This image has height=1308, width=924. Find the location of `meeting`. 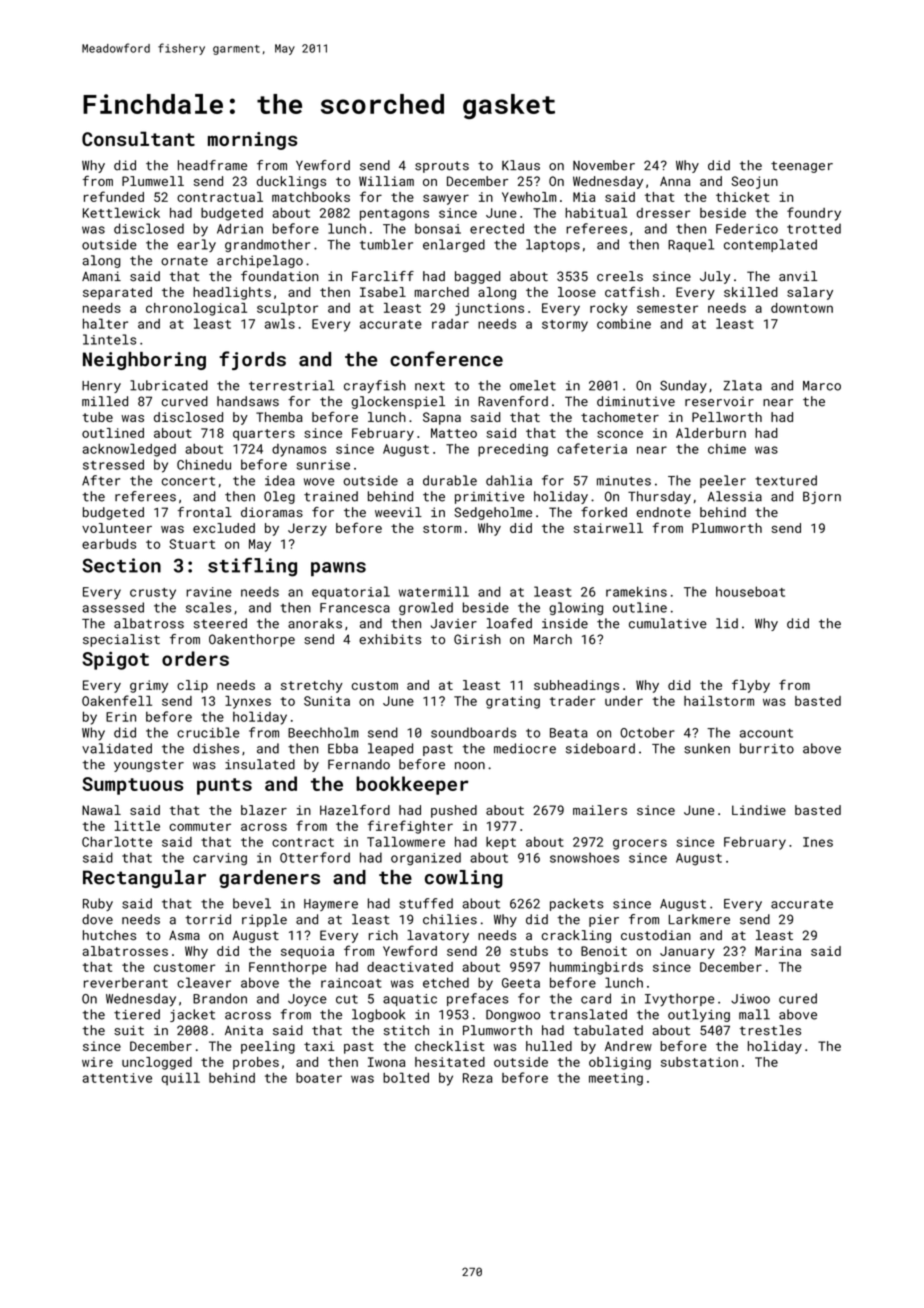

meeting is located at coordinates (616, 1079).
